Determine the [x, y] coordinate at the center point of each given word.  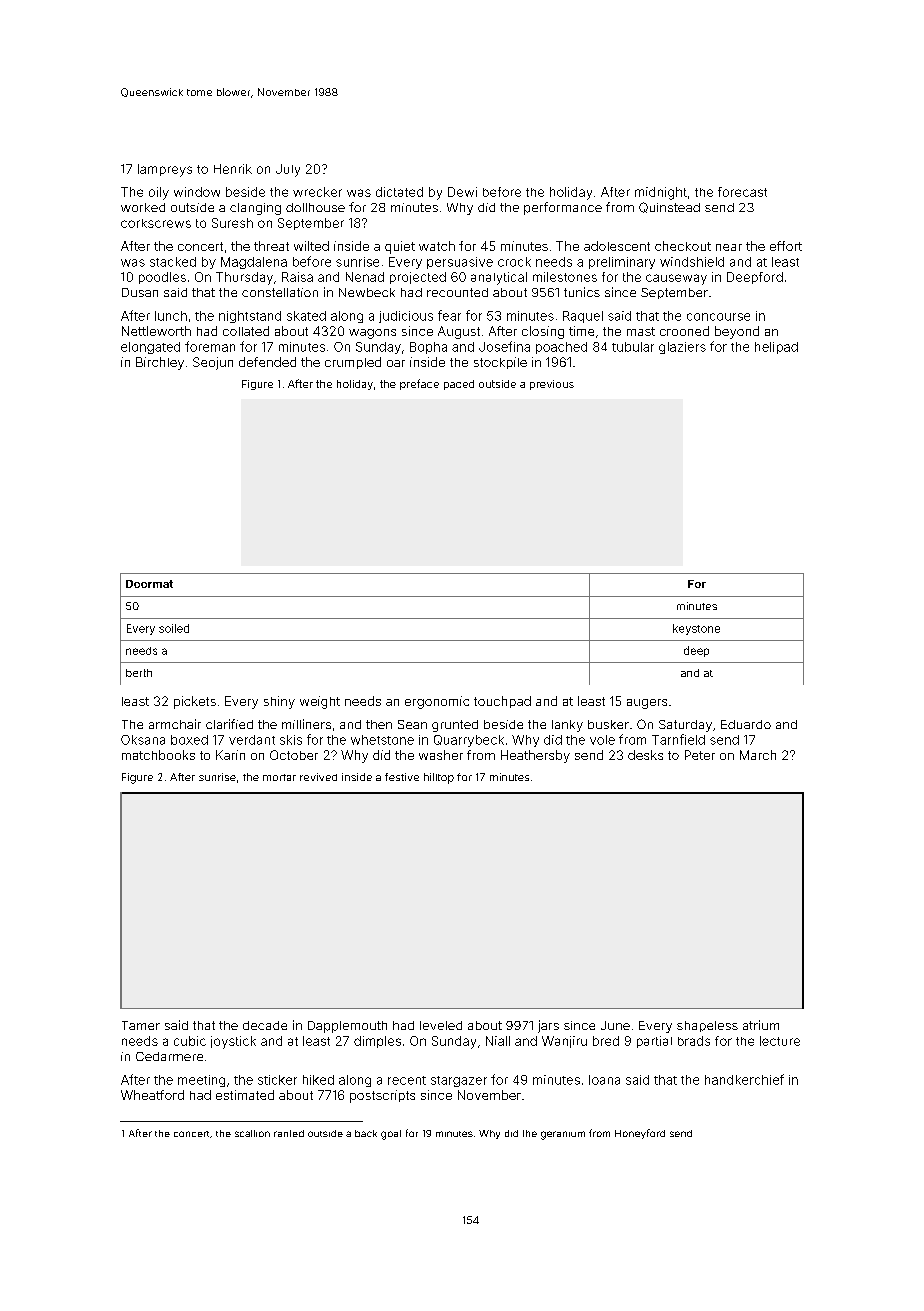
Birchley [160, 363]
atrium [761, 1025]
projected [418, 278]
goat [391, 1135]
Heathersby [535, 756]
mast [641, 331]
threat [271, 246]
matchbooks [158, 755]
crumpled [353, 363]
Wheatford [152, 1095]
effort [786, 246]
